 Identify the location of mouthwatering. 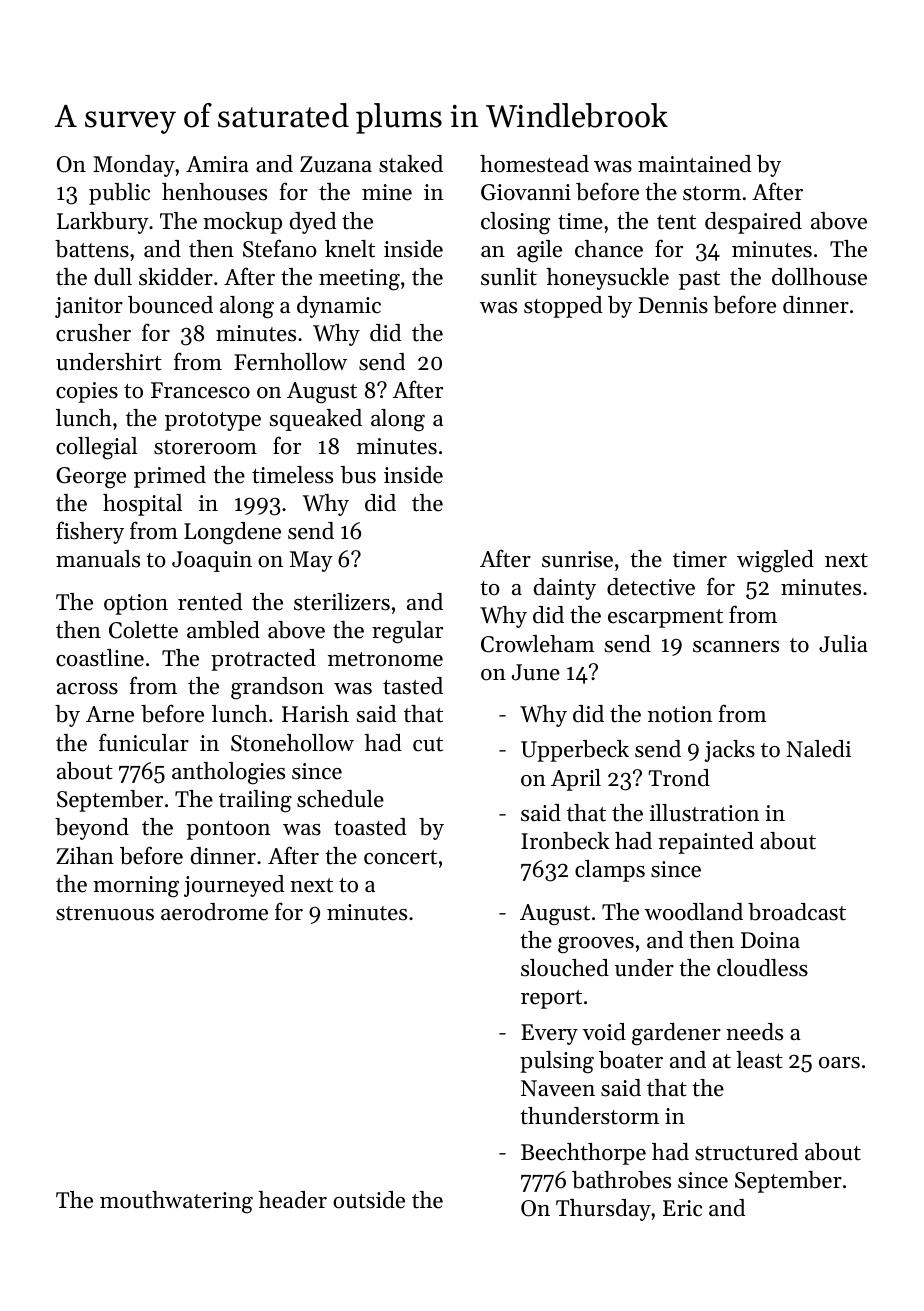
(176, 1202).
